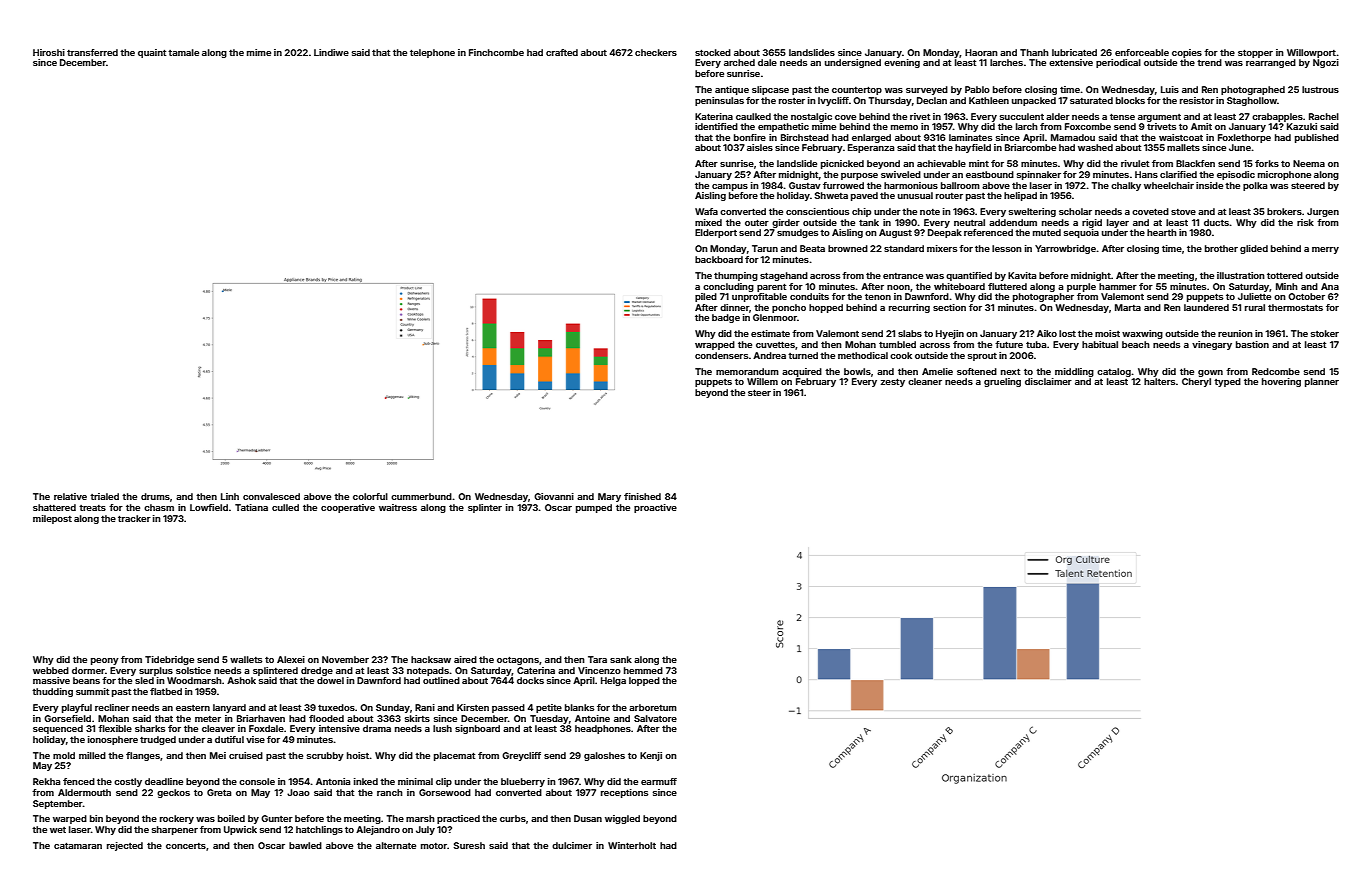  I want to click on Ivycliff, so click(833, 101).
